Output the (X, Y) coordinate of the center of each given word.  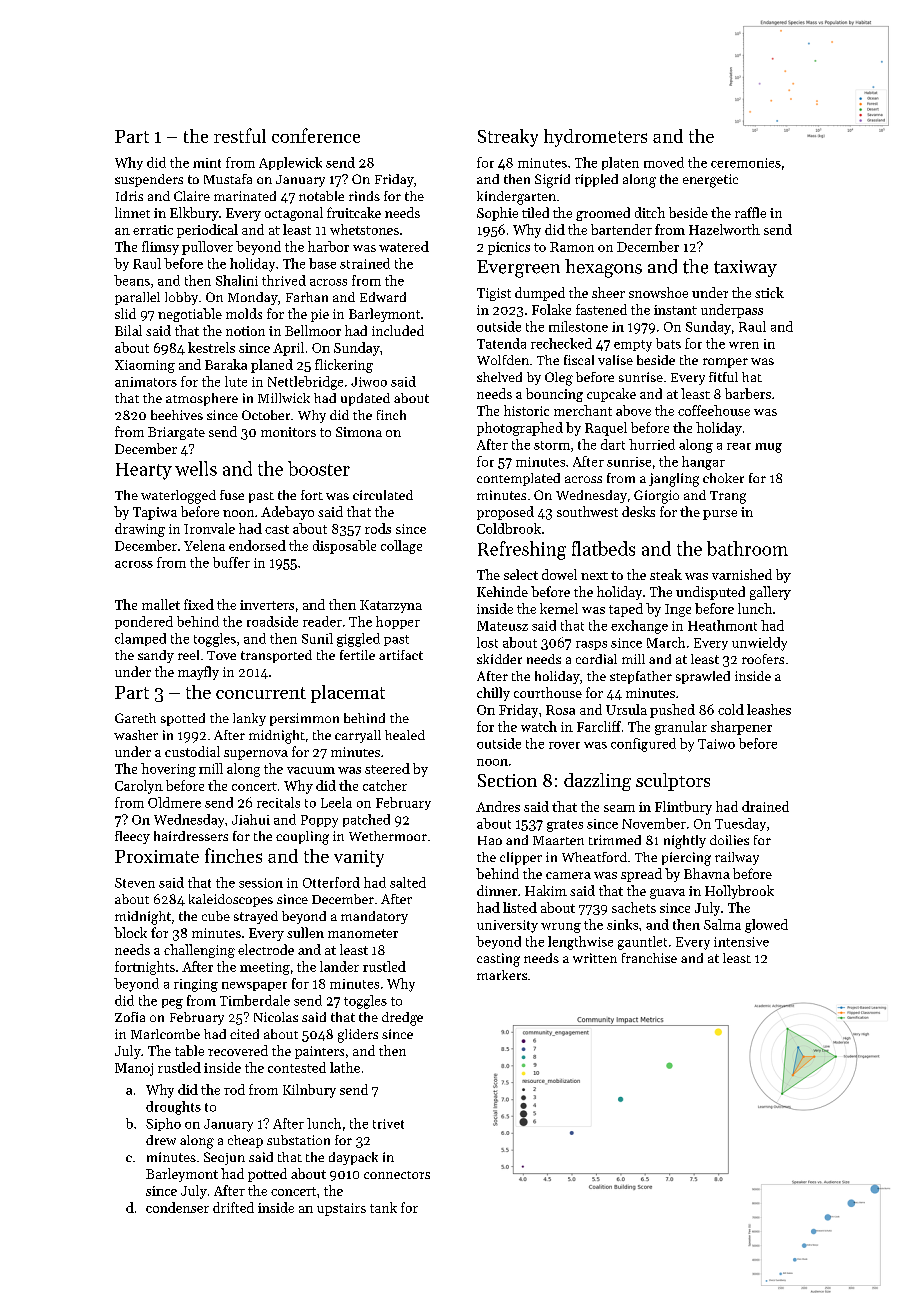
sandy (156, 656)
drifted (233, 1207)
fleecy (132, 837)
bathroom (747, 548)
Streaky (508, 138)
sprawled (703, 677)
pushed (672, 711)
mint (207, 163)
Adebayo (287, 513)
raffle (750, 212)
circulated (383, 495)
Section (507, 780)
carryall (358, 736)
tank (383, 1207)
